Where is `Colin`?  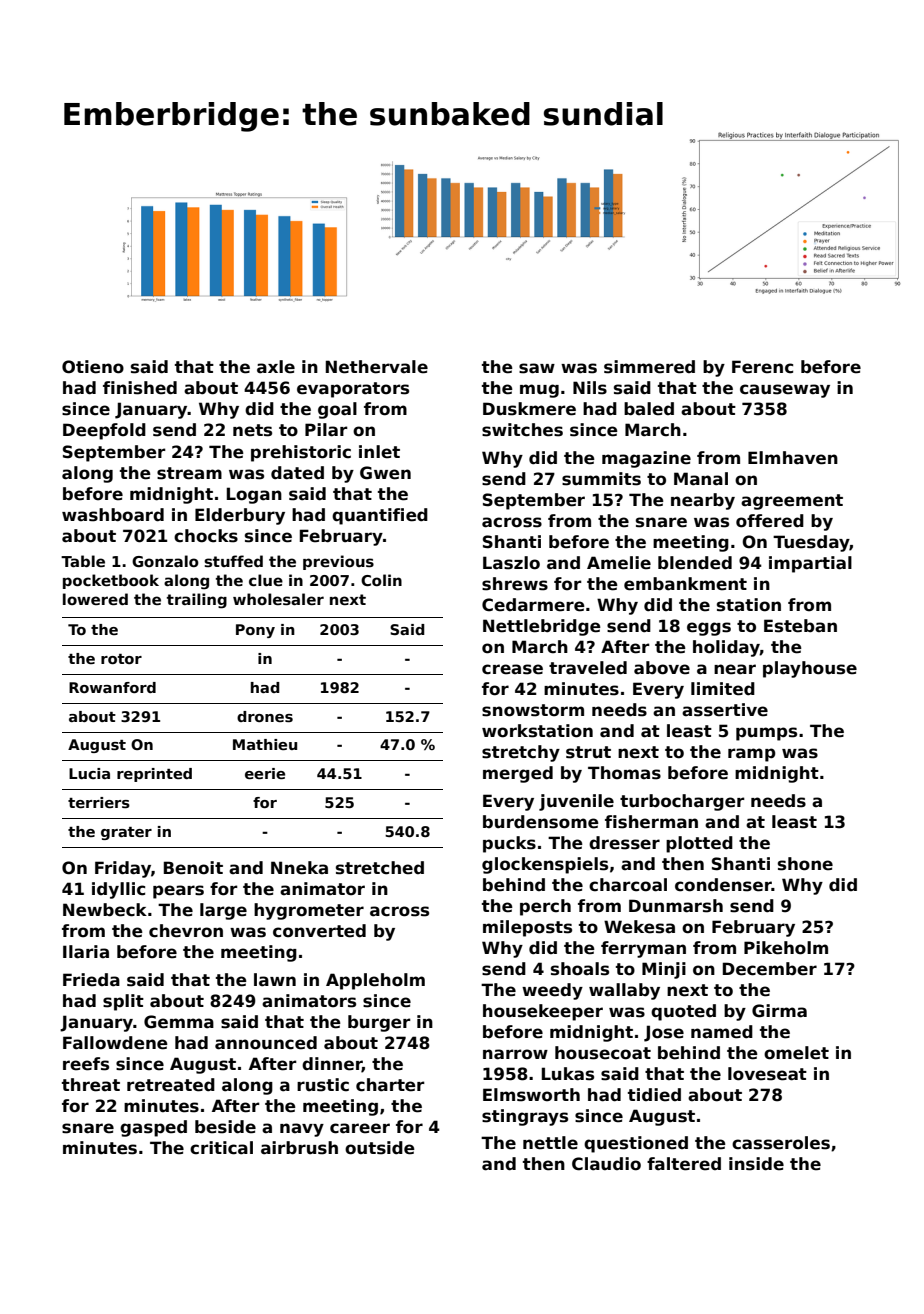 Colin is located at coordinates (381, 580).
